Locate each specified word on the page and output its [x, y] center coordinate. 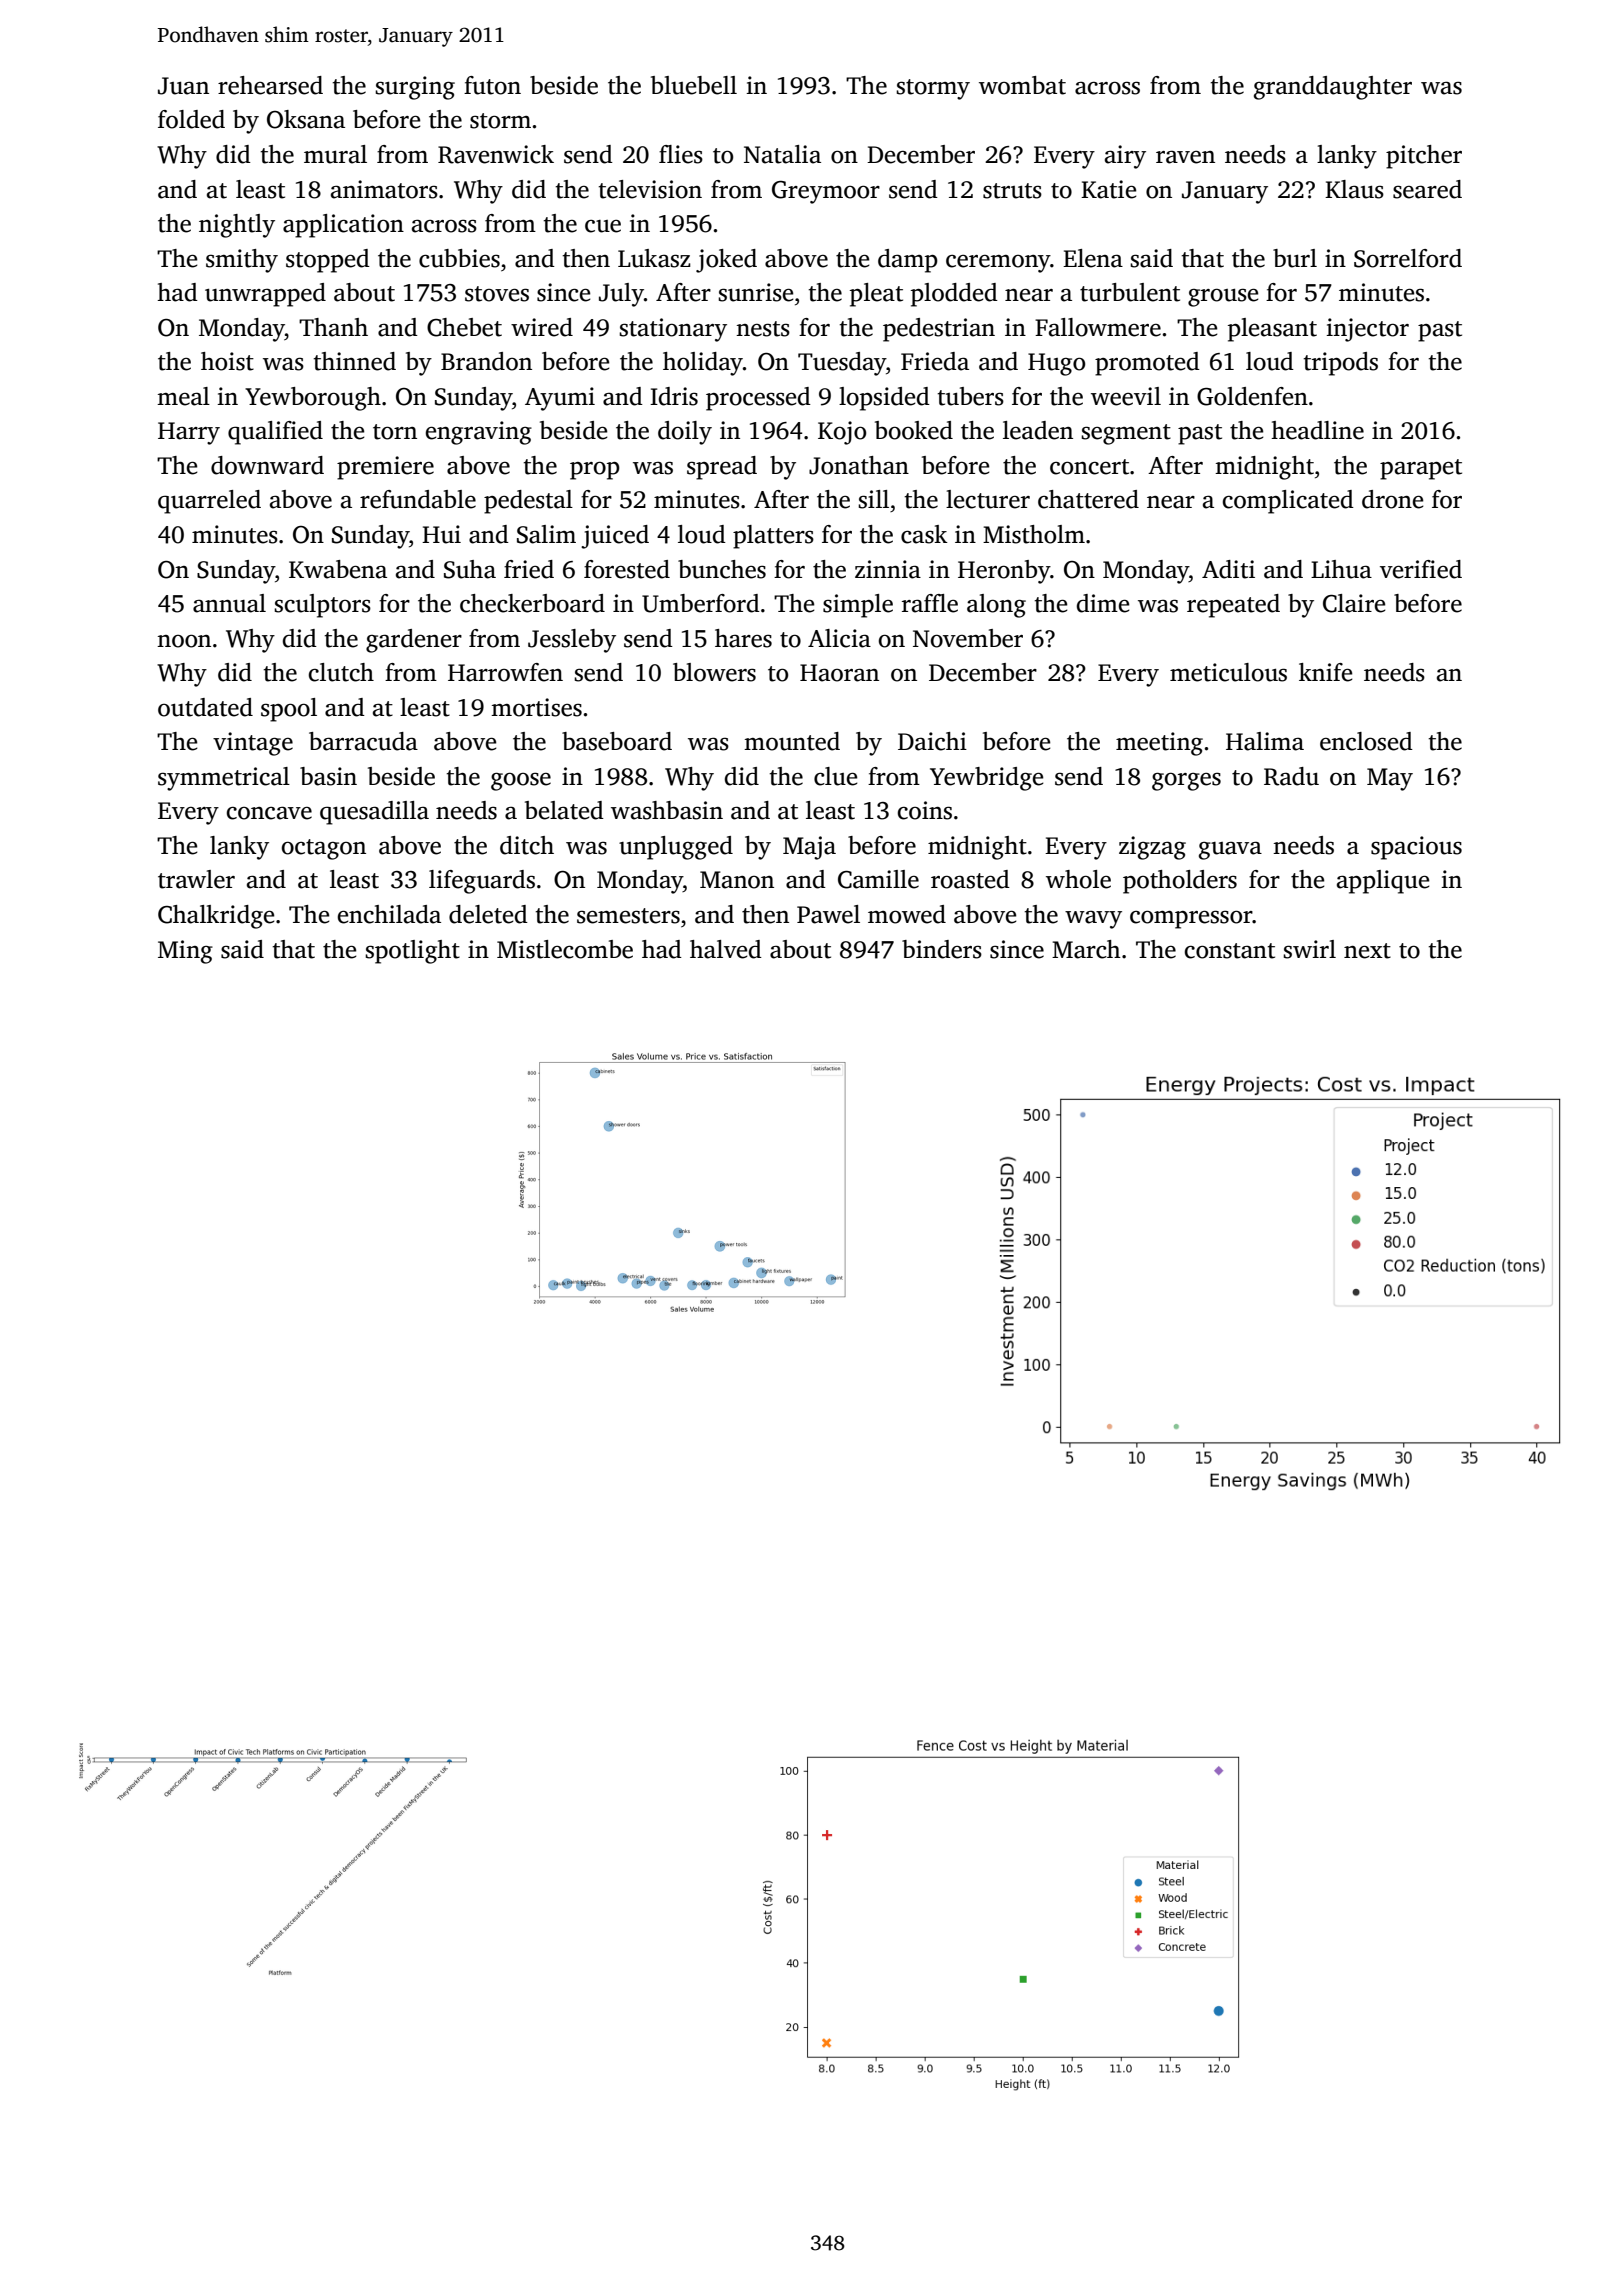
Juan [183, 86]
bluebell [694, 85]
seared [1427, 189]
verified [1421, 569]
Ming [185, 952]
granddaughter [1333, 88]
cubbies [459, 258]
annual [229, 603]
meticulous [1228, 672]
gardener [414, 641]
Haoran [839, 673]
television [650, 189]
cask [924, 534]
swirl [1309, 949]
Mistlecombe [565, 949]
